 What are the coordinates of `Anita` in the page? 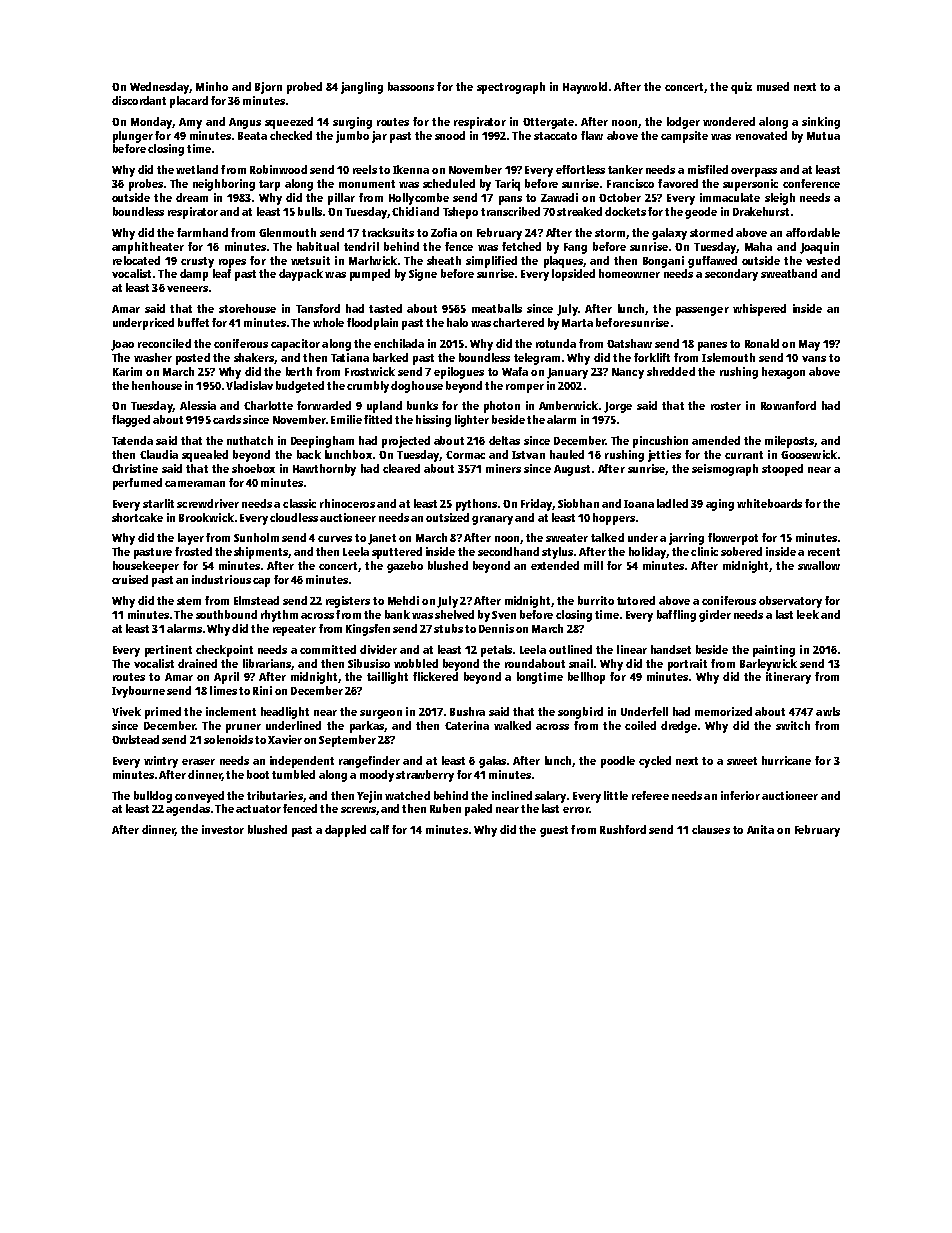 It's located at (760, 829).
